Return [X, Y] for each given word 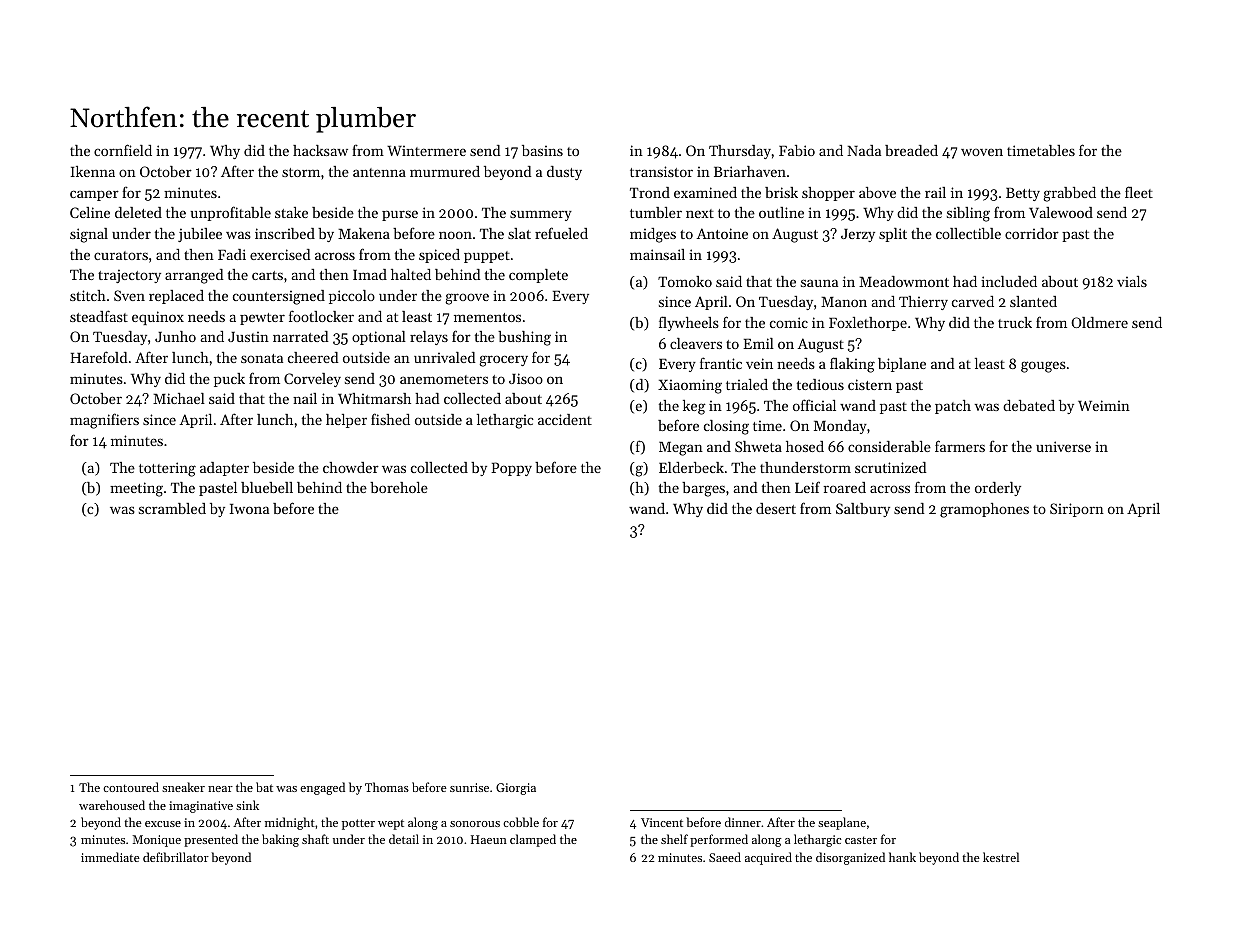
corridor [1032, 233]
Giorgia [516, 789]
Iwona [249, 509]
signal [89, 235]
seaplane [842, 823]
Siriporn [1077, 510]
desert [776, 508]
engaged [322, 788]
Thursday [740, 152]
